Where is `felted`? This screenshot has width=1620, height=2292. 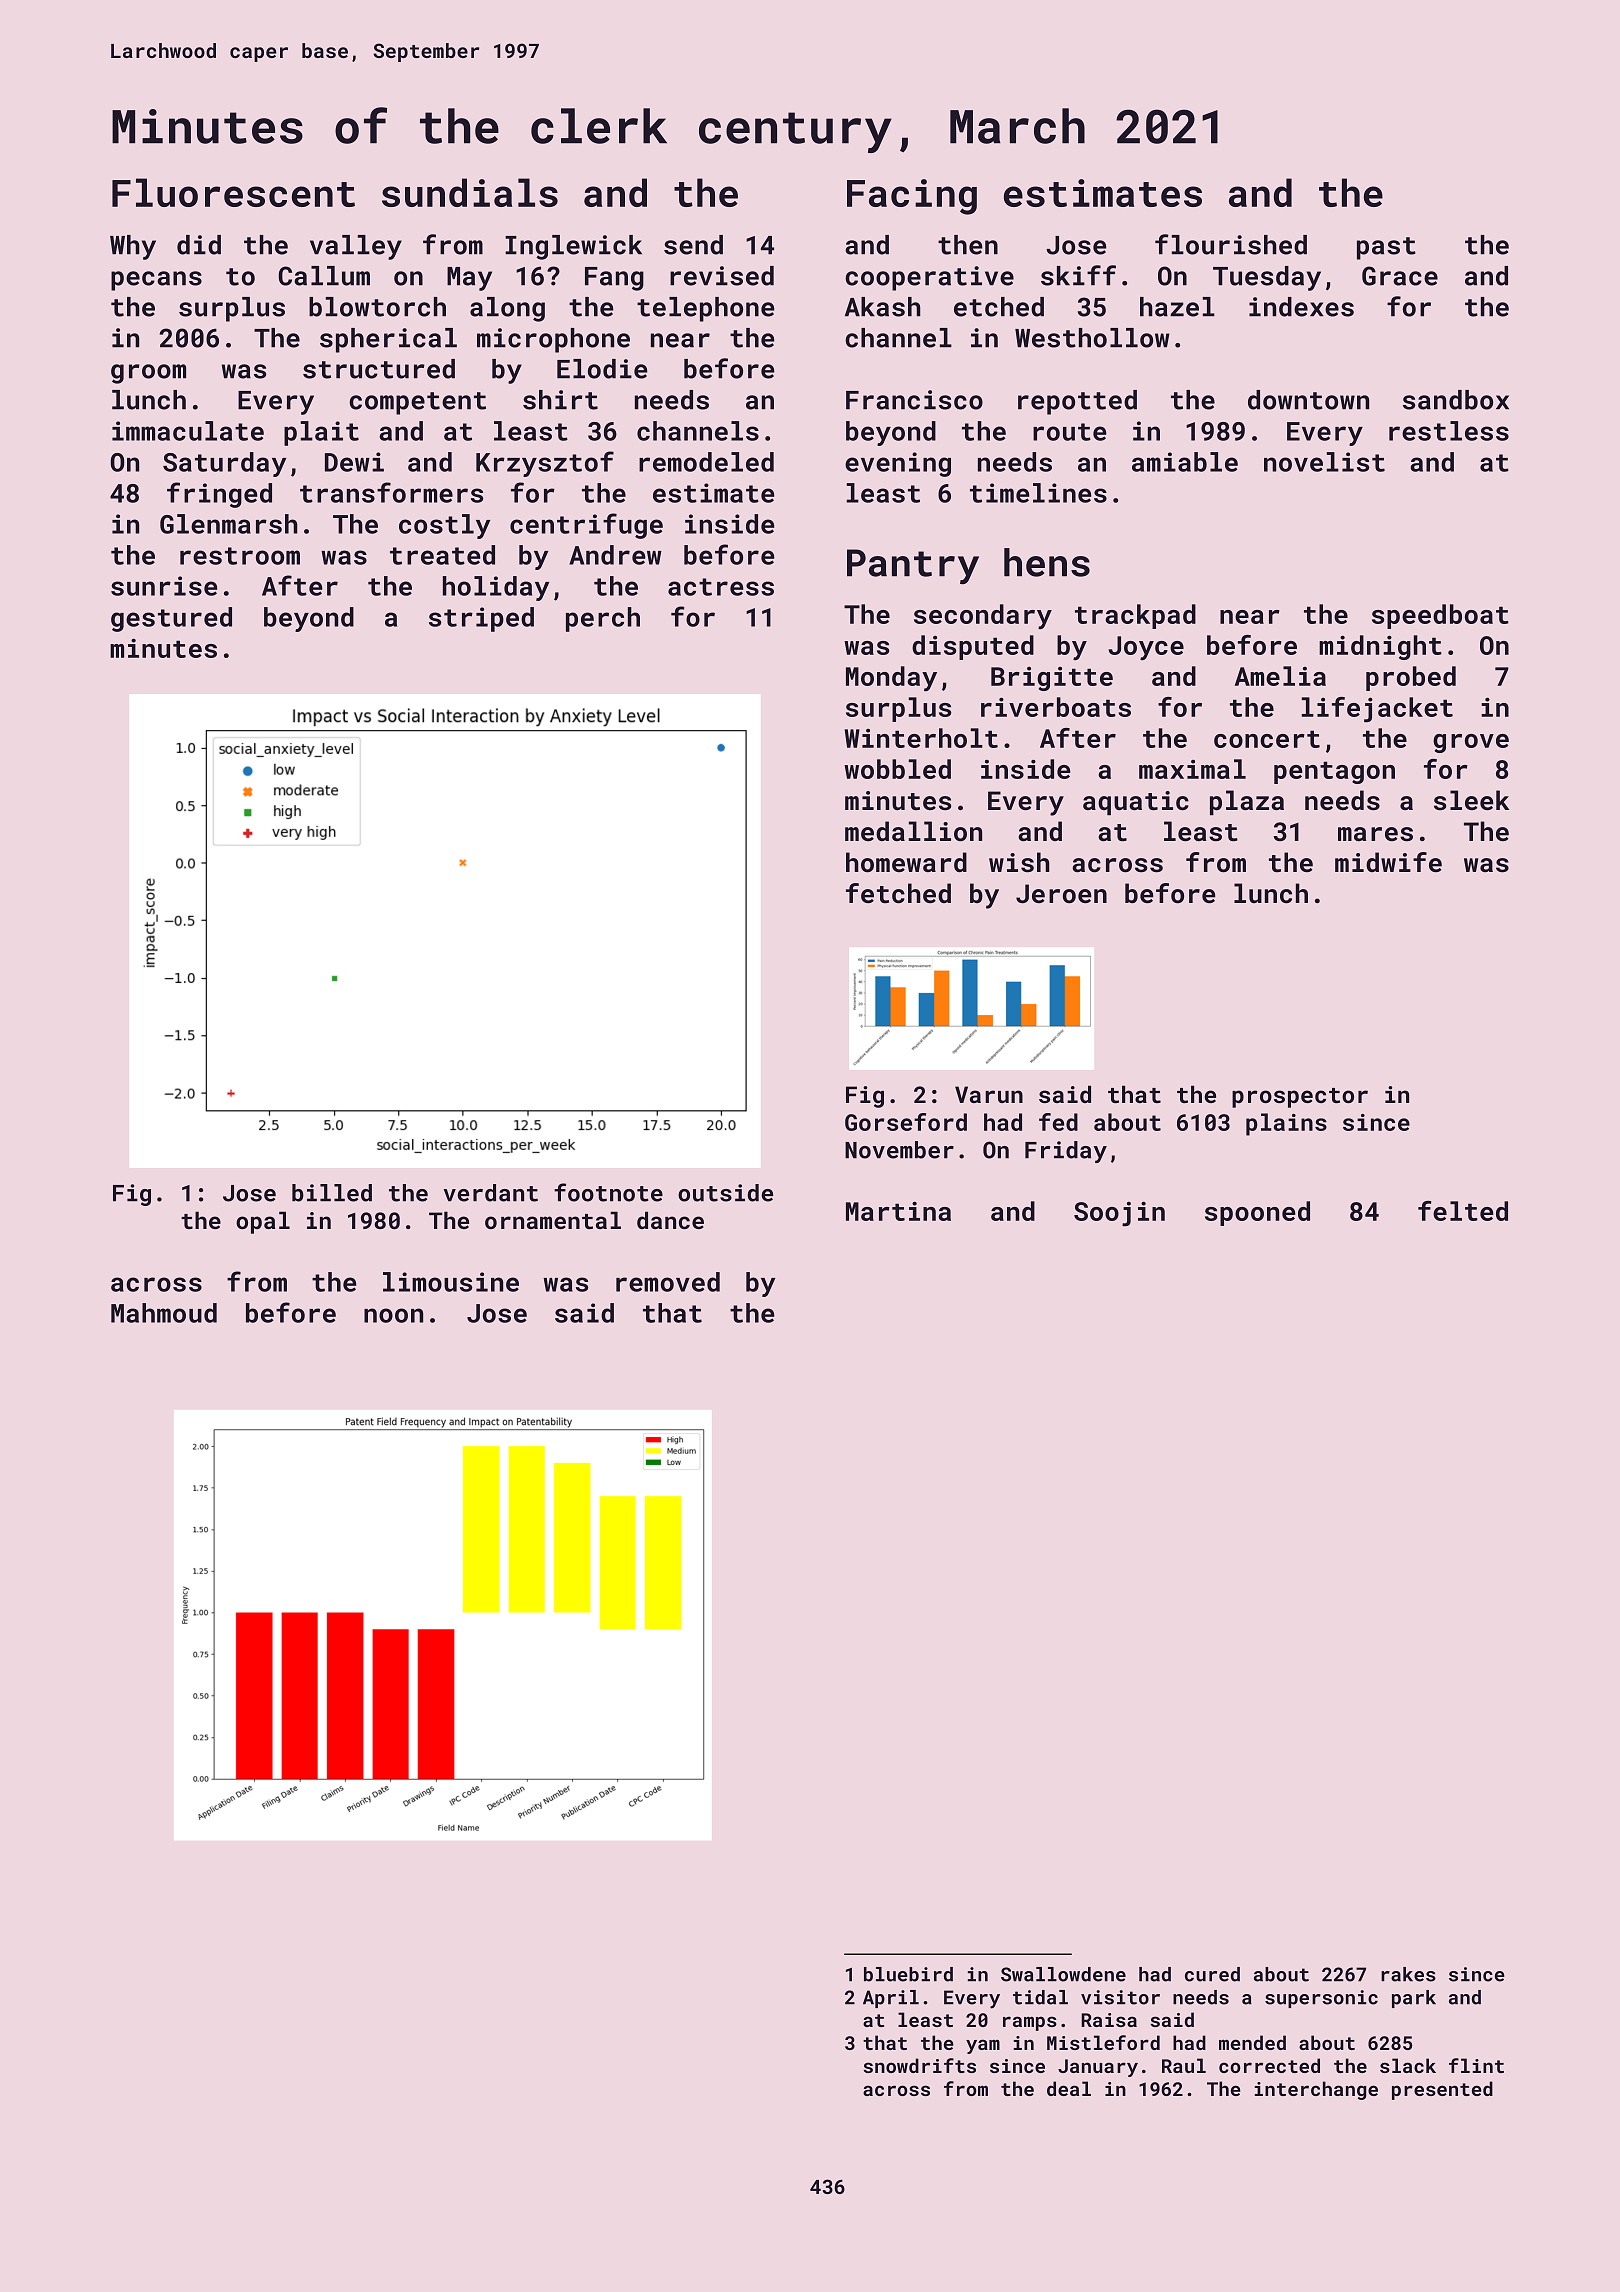 felted is located at coordinates (1463, 1211).
